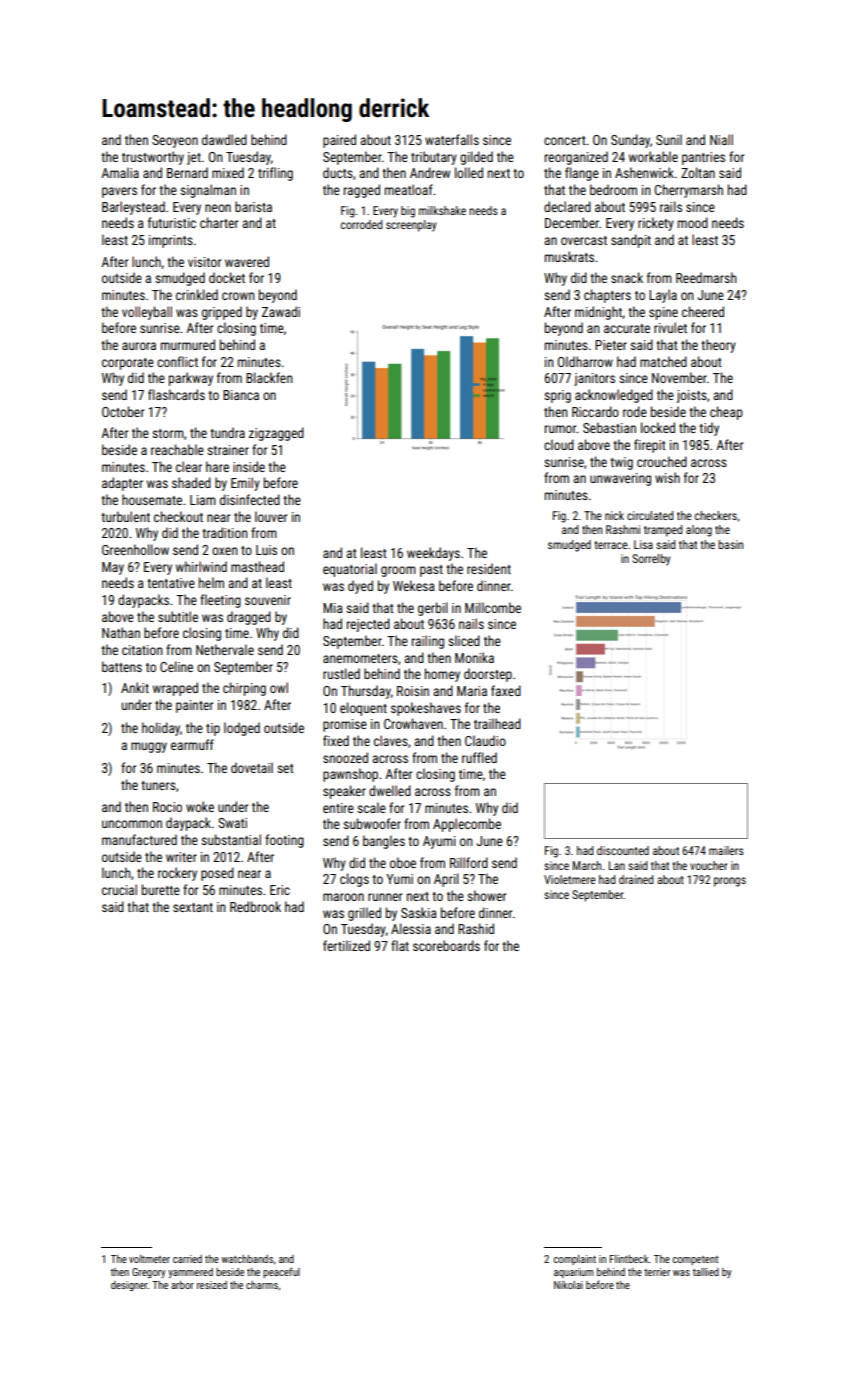 This image has width=849, height=1400. I want to click on ducts, so click(338, 172).
